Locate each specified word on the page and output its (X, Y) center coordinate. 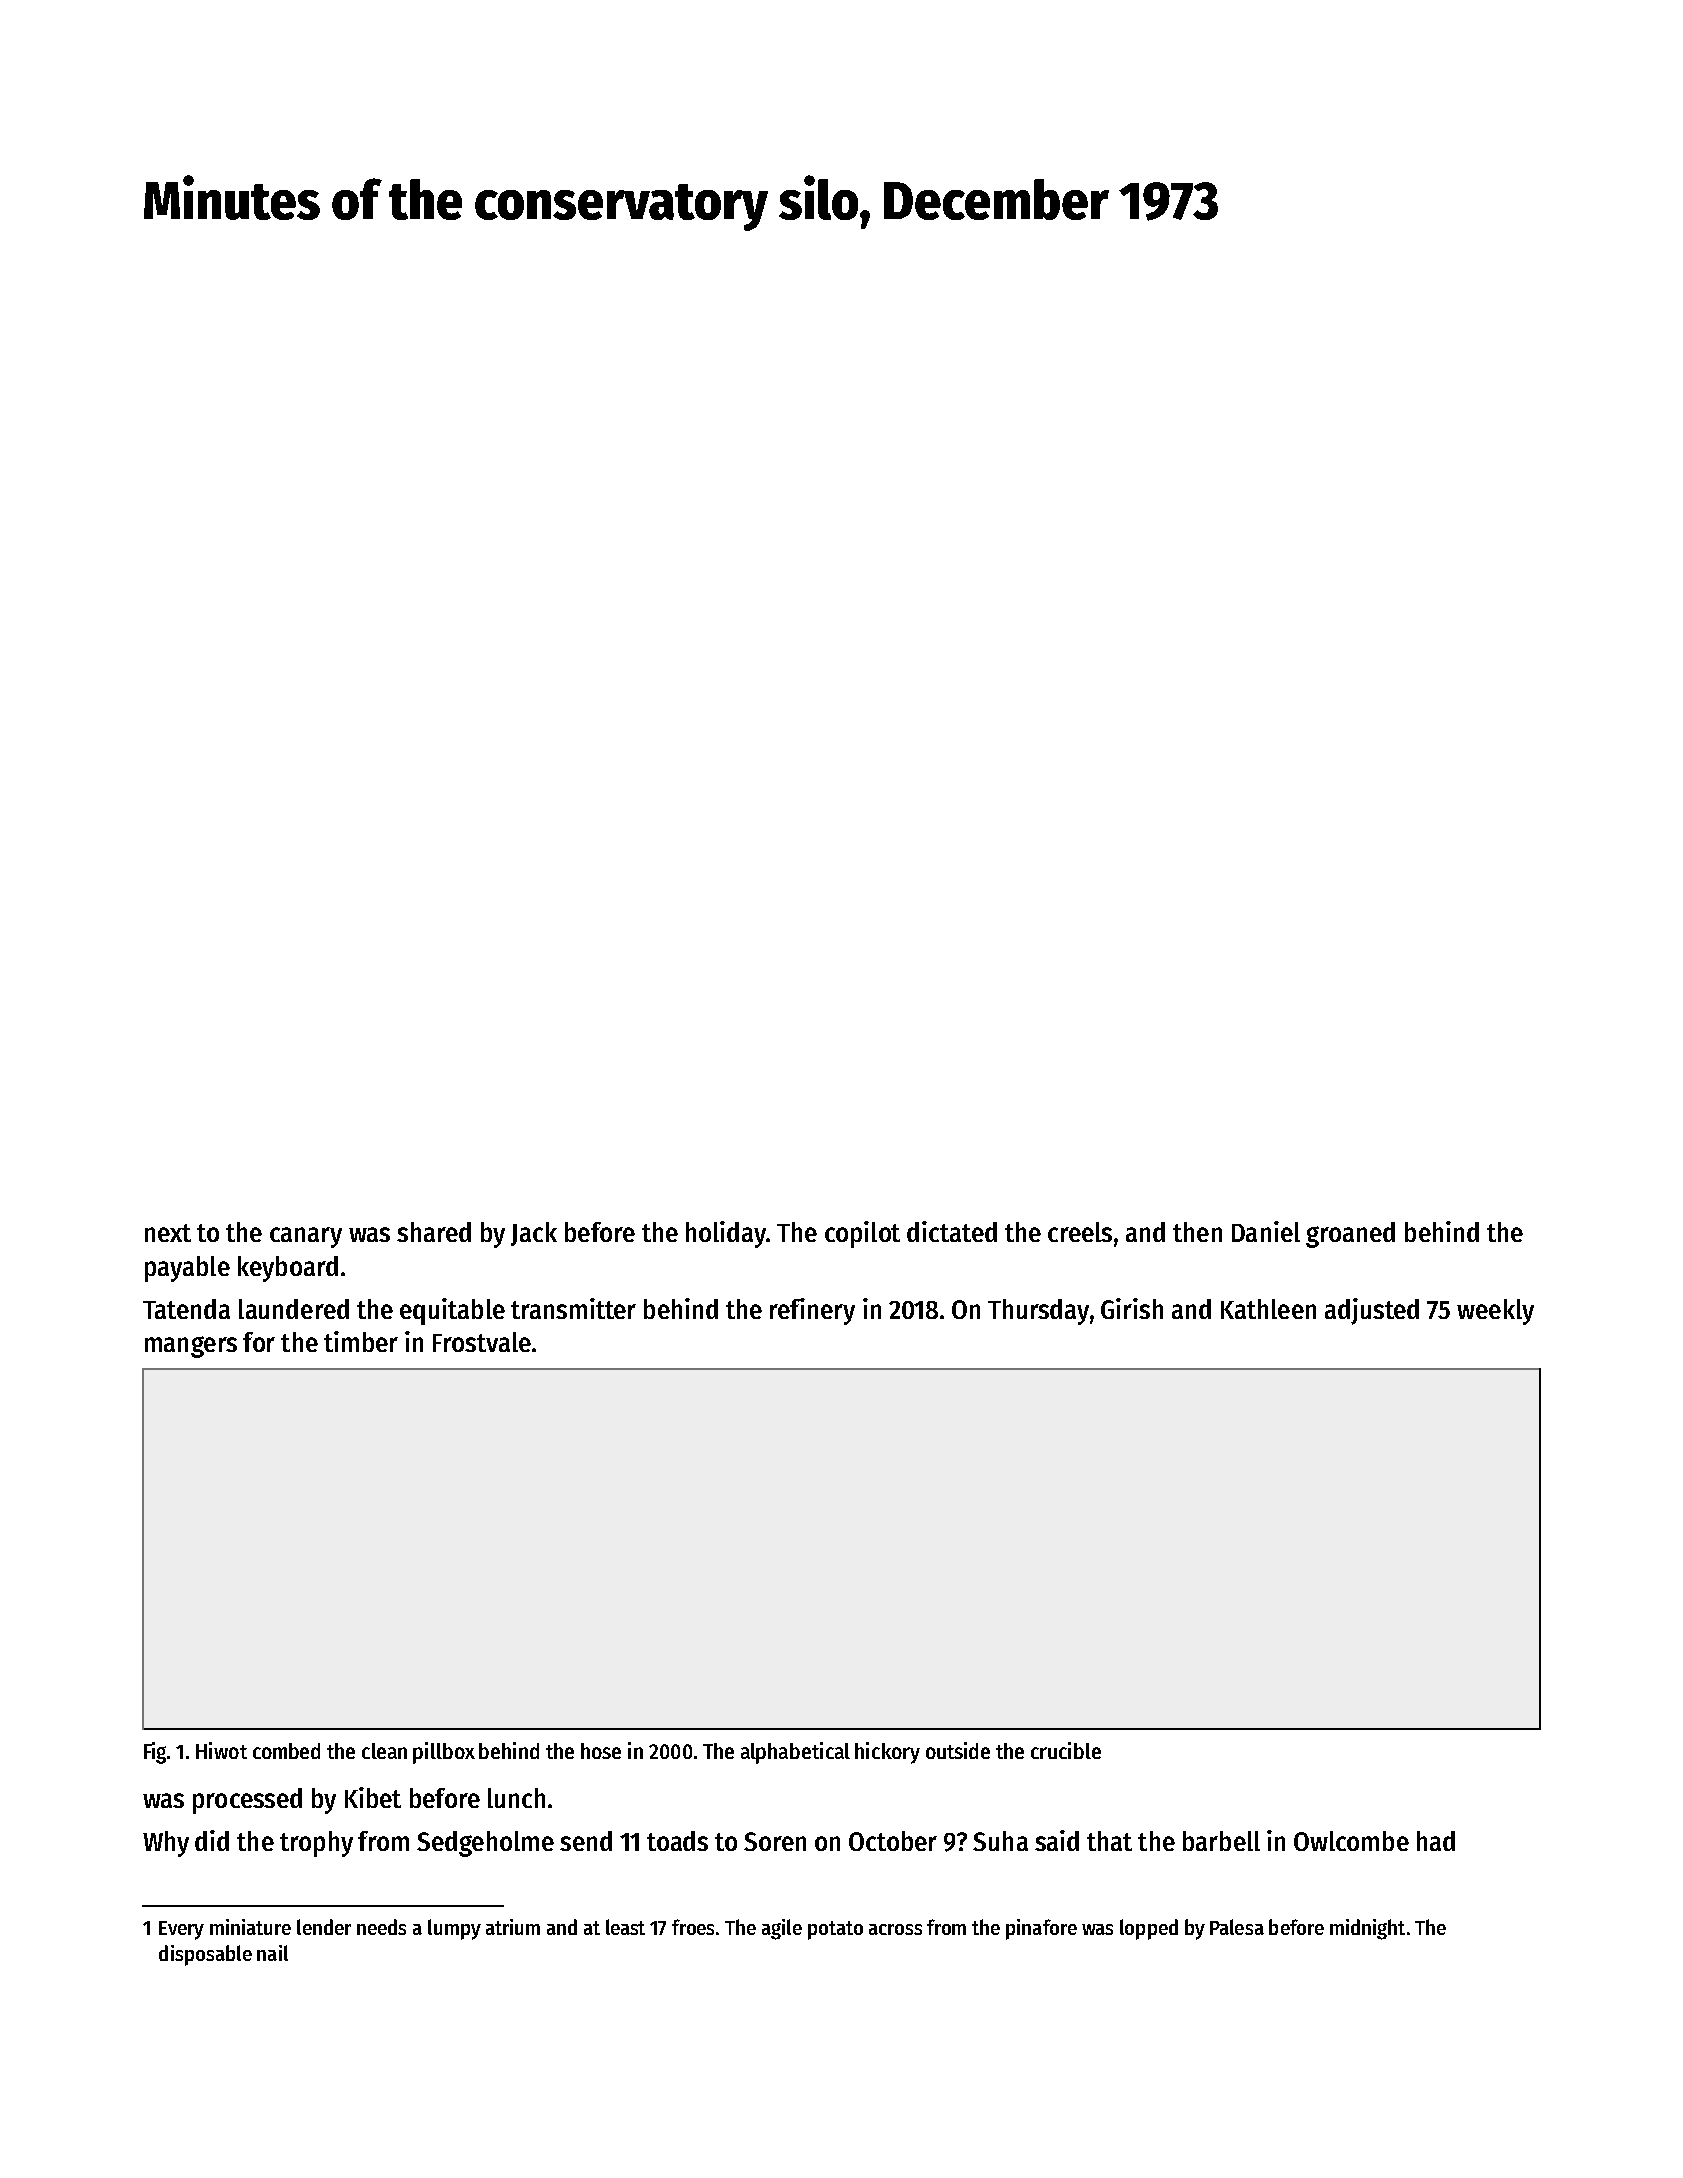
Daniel (1266, 1231)
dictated (952, 1231)
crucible (1066, 1750)
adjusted (1372, 1311)
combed (286, 1751)
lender (324, 1927)
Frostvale (482, 1342)
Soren (775, 1841)
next (168, 1233)
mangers (191, 1347)
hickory (887, 1753)
